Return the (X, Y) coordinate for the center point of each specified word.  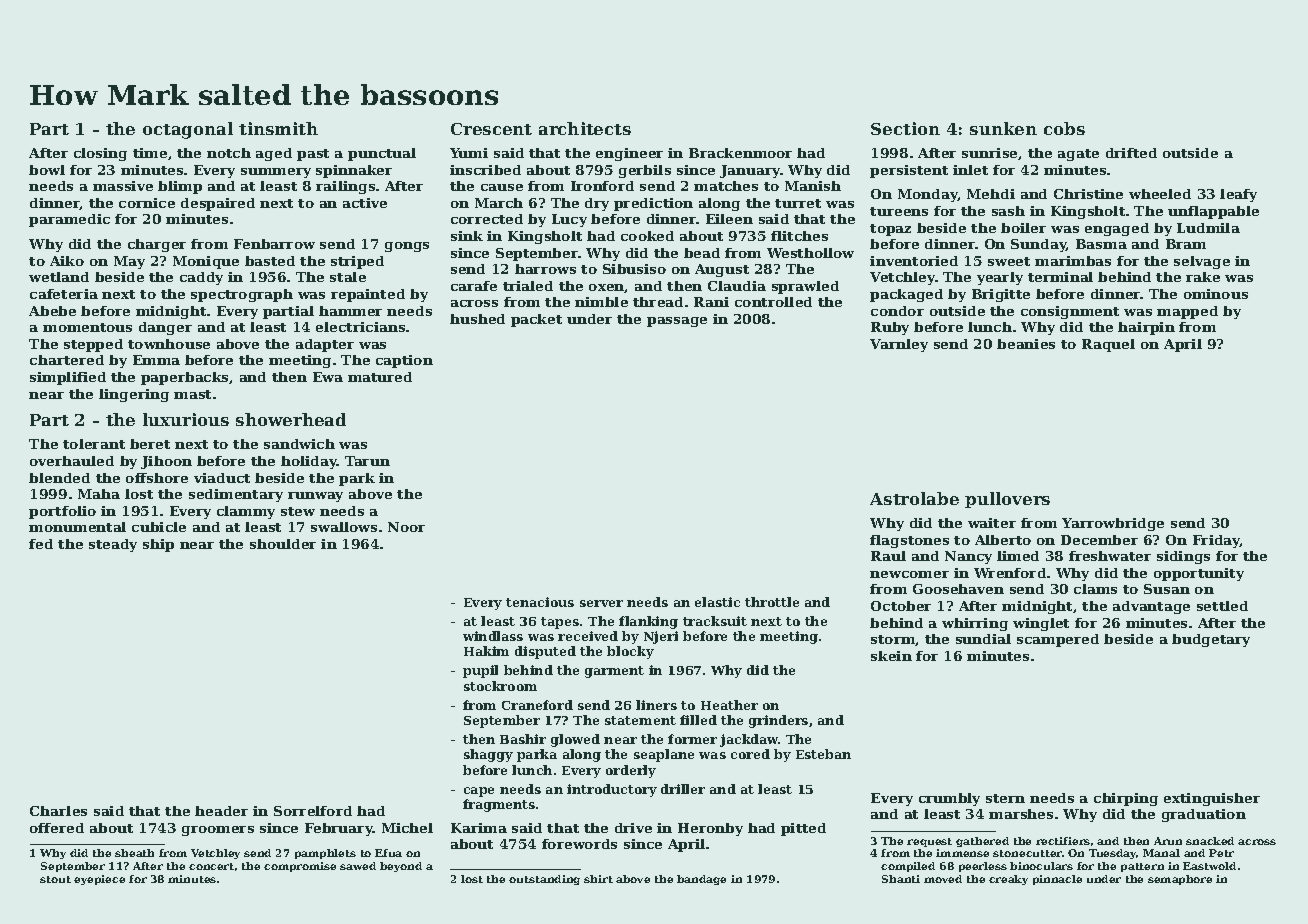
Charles (58, 811)
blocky (630, 652)
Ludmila (1208, 228)
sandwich (299, 444)
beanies (1026, 344)
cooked (647, 236)
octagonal (188, 130)
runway (315, 497)
